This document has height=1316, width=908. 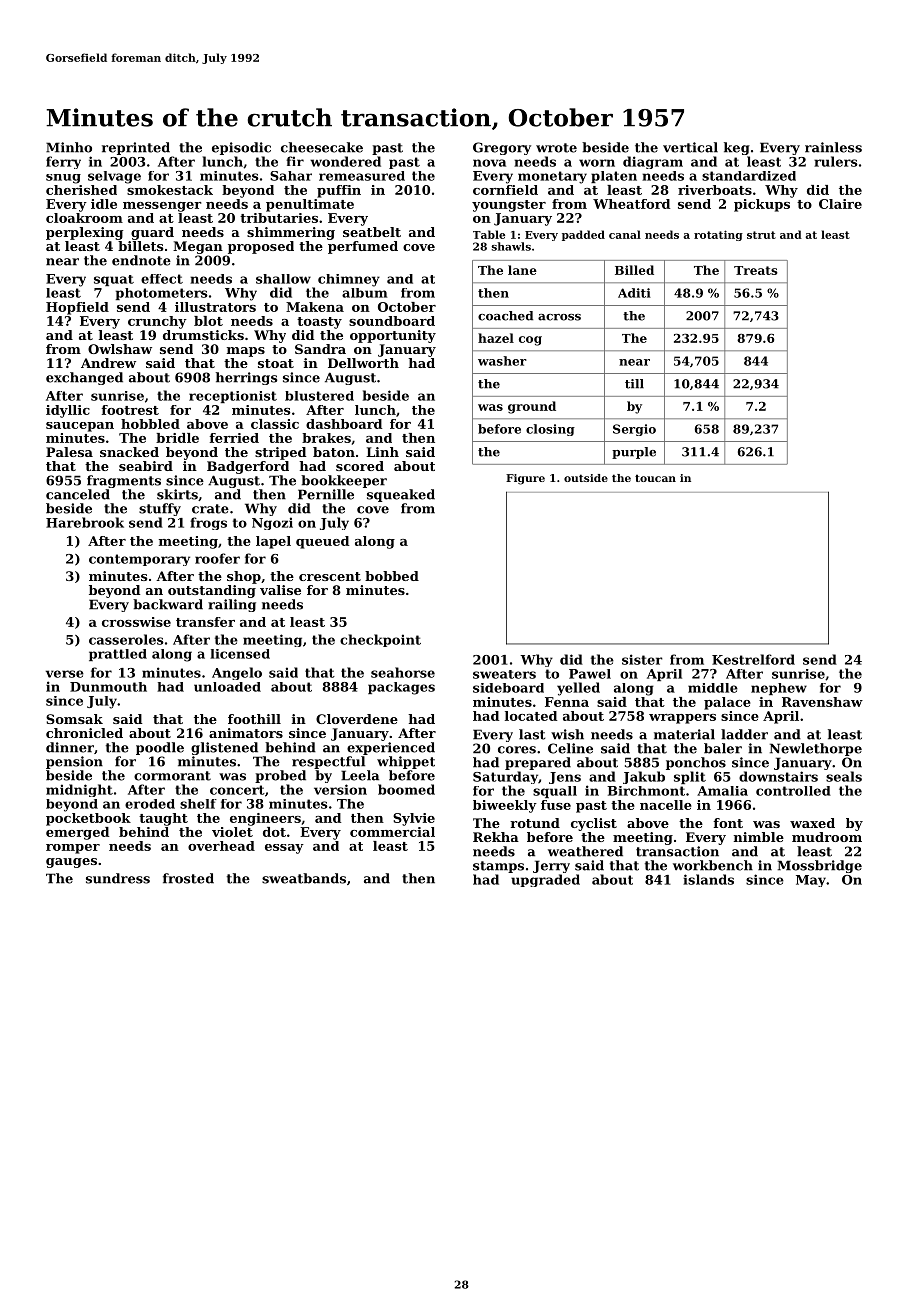 What do you see at coordinates (753, 659) in the document?
I see `Kestrelford` at bounding box center [753, 659].
